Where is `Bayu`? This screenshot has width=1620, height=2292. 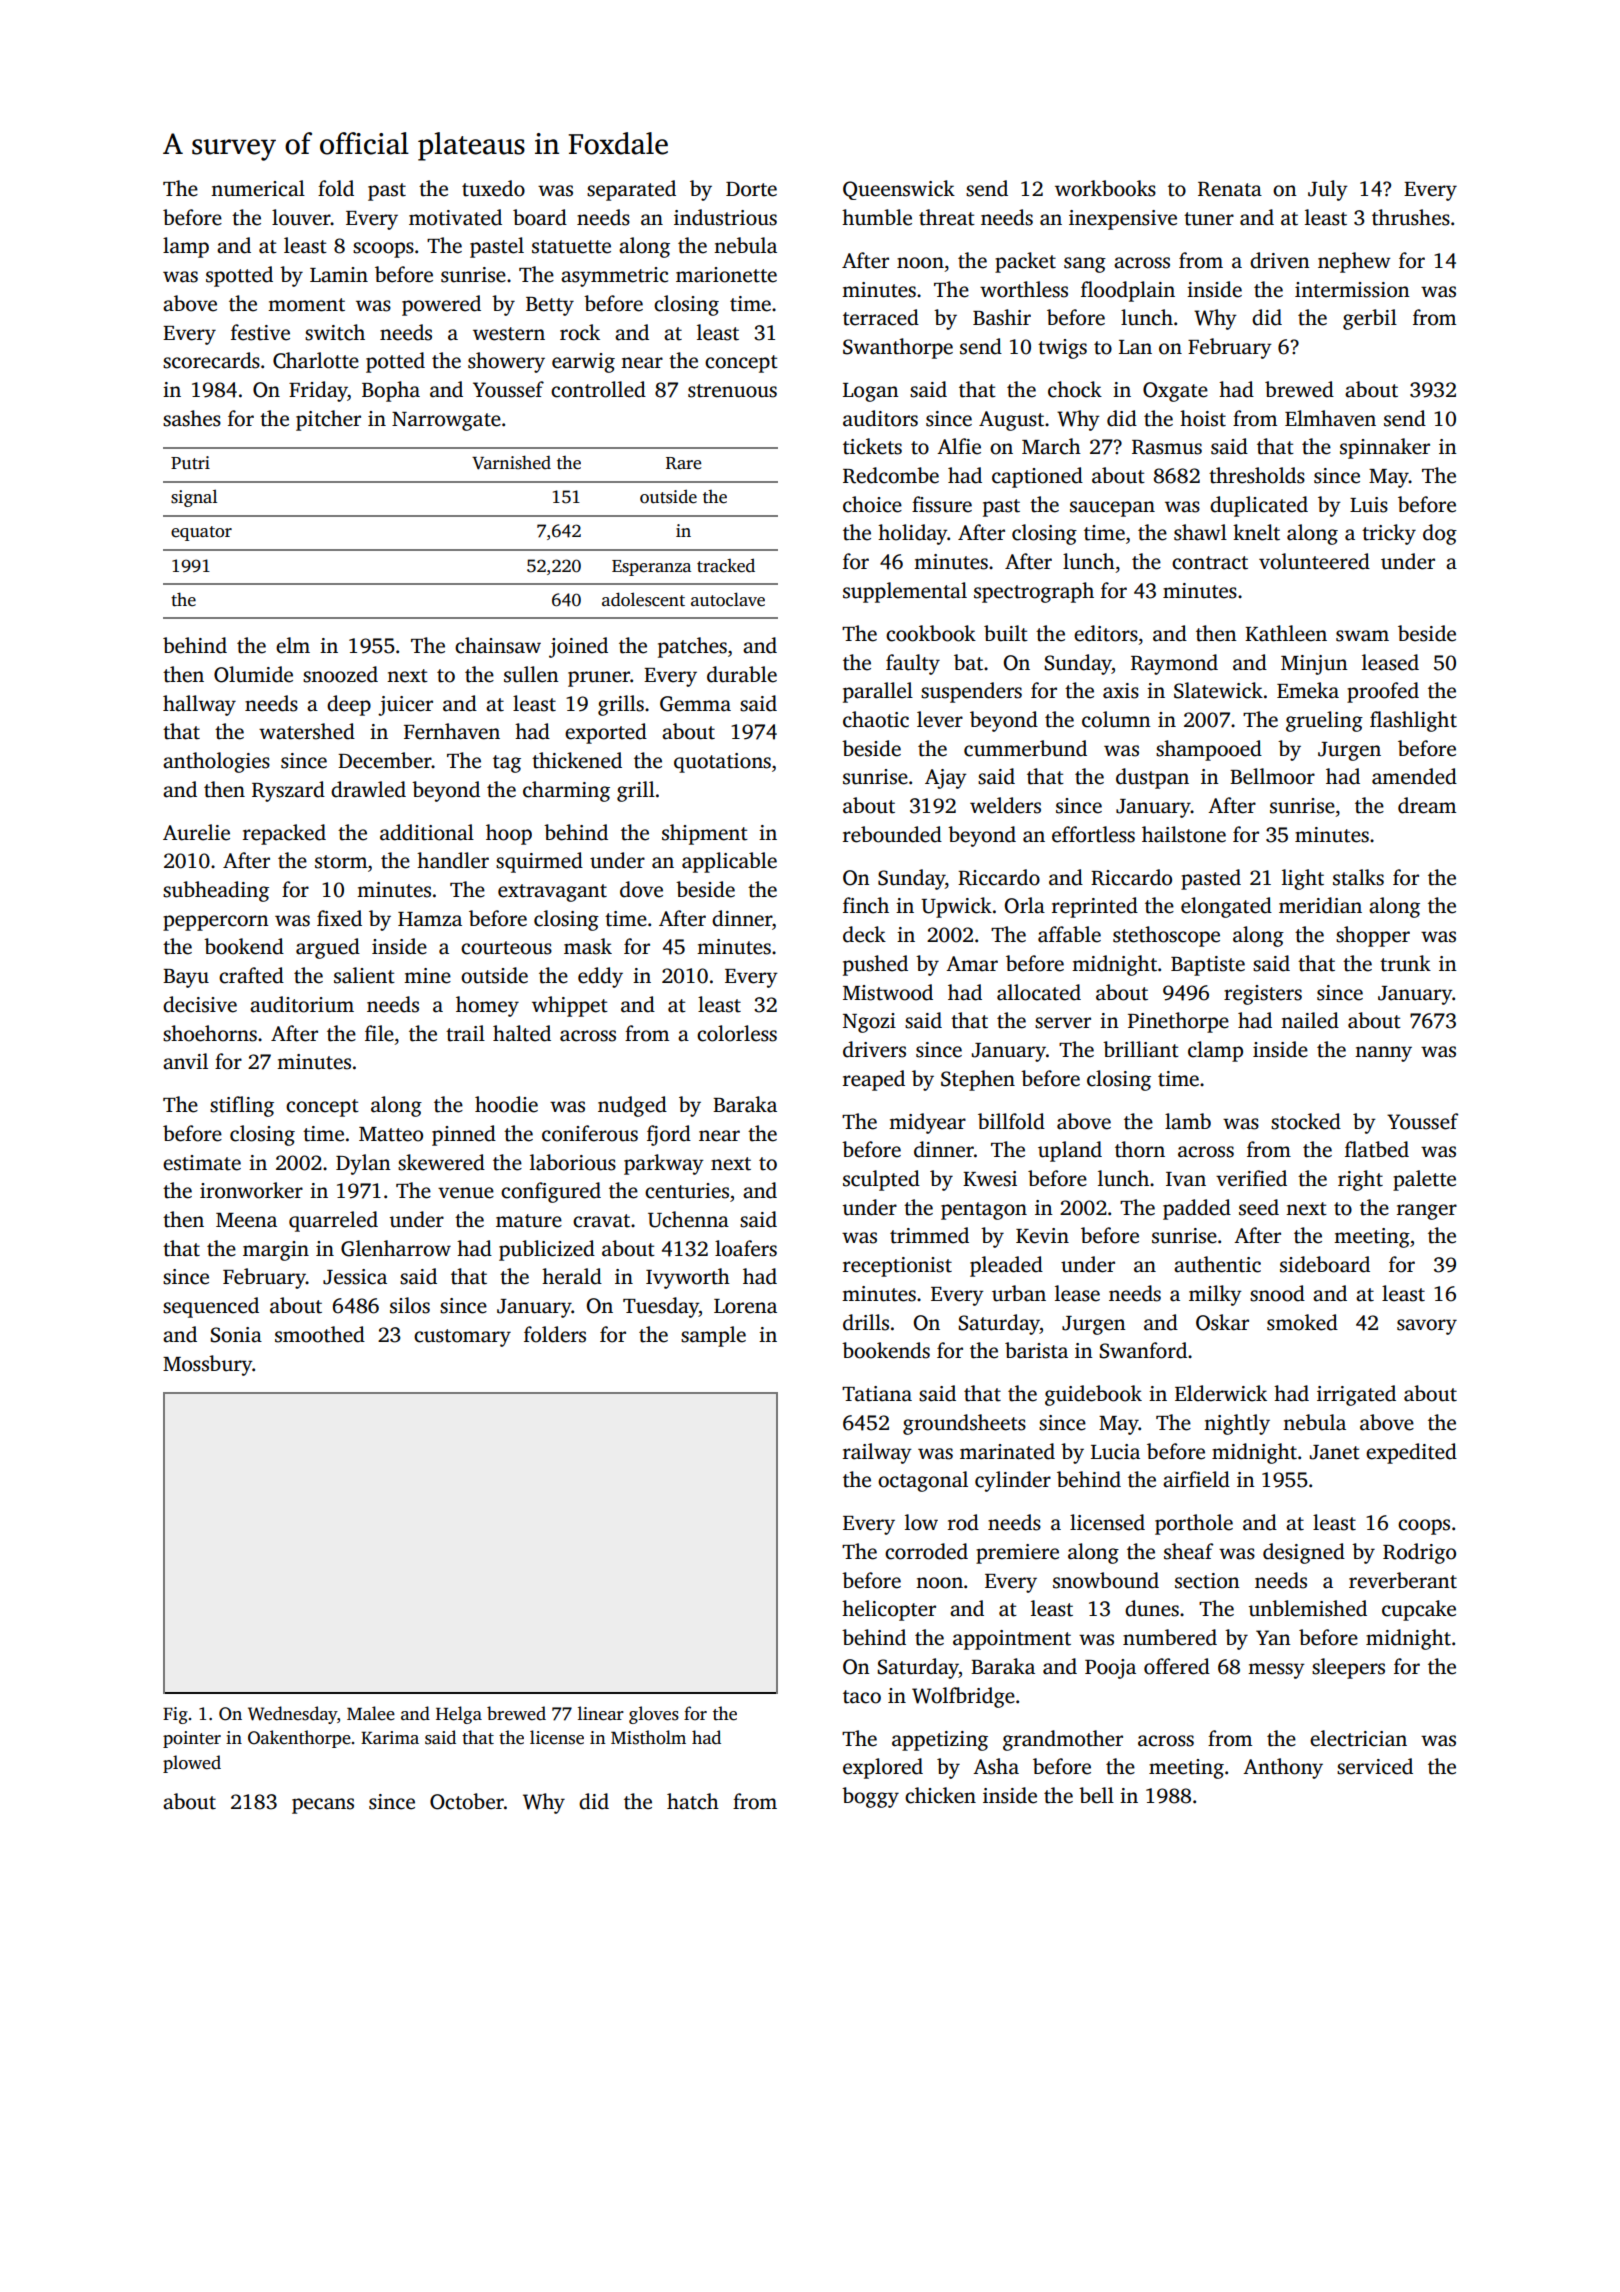
Bayu is located at coordinates (186, 978).
